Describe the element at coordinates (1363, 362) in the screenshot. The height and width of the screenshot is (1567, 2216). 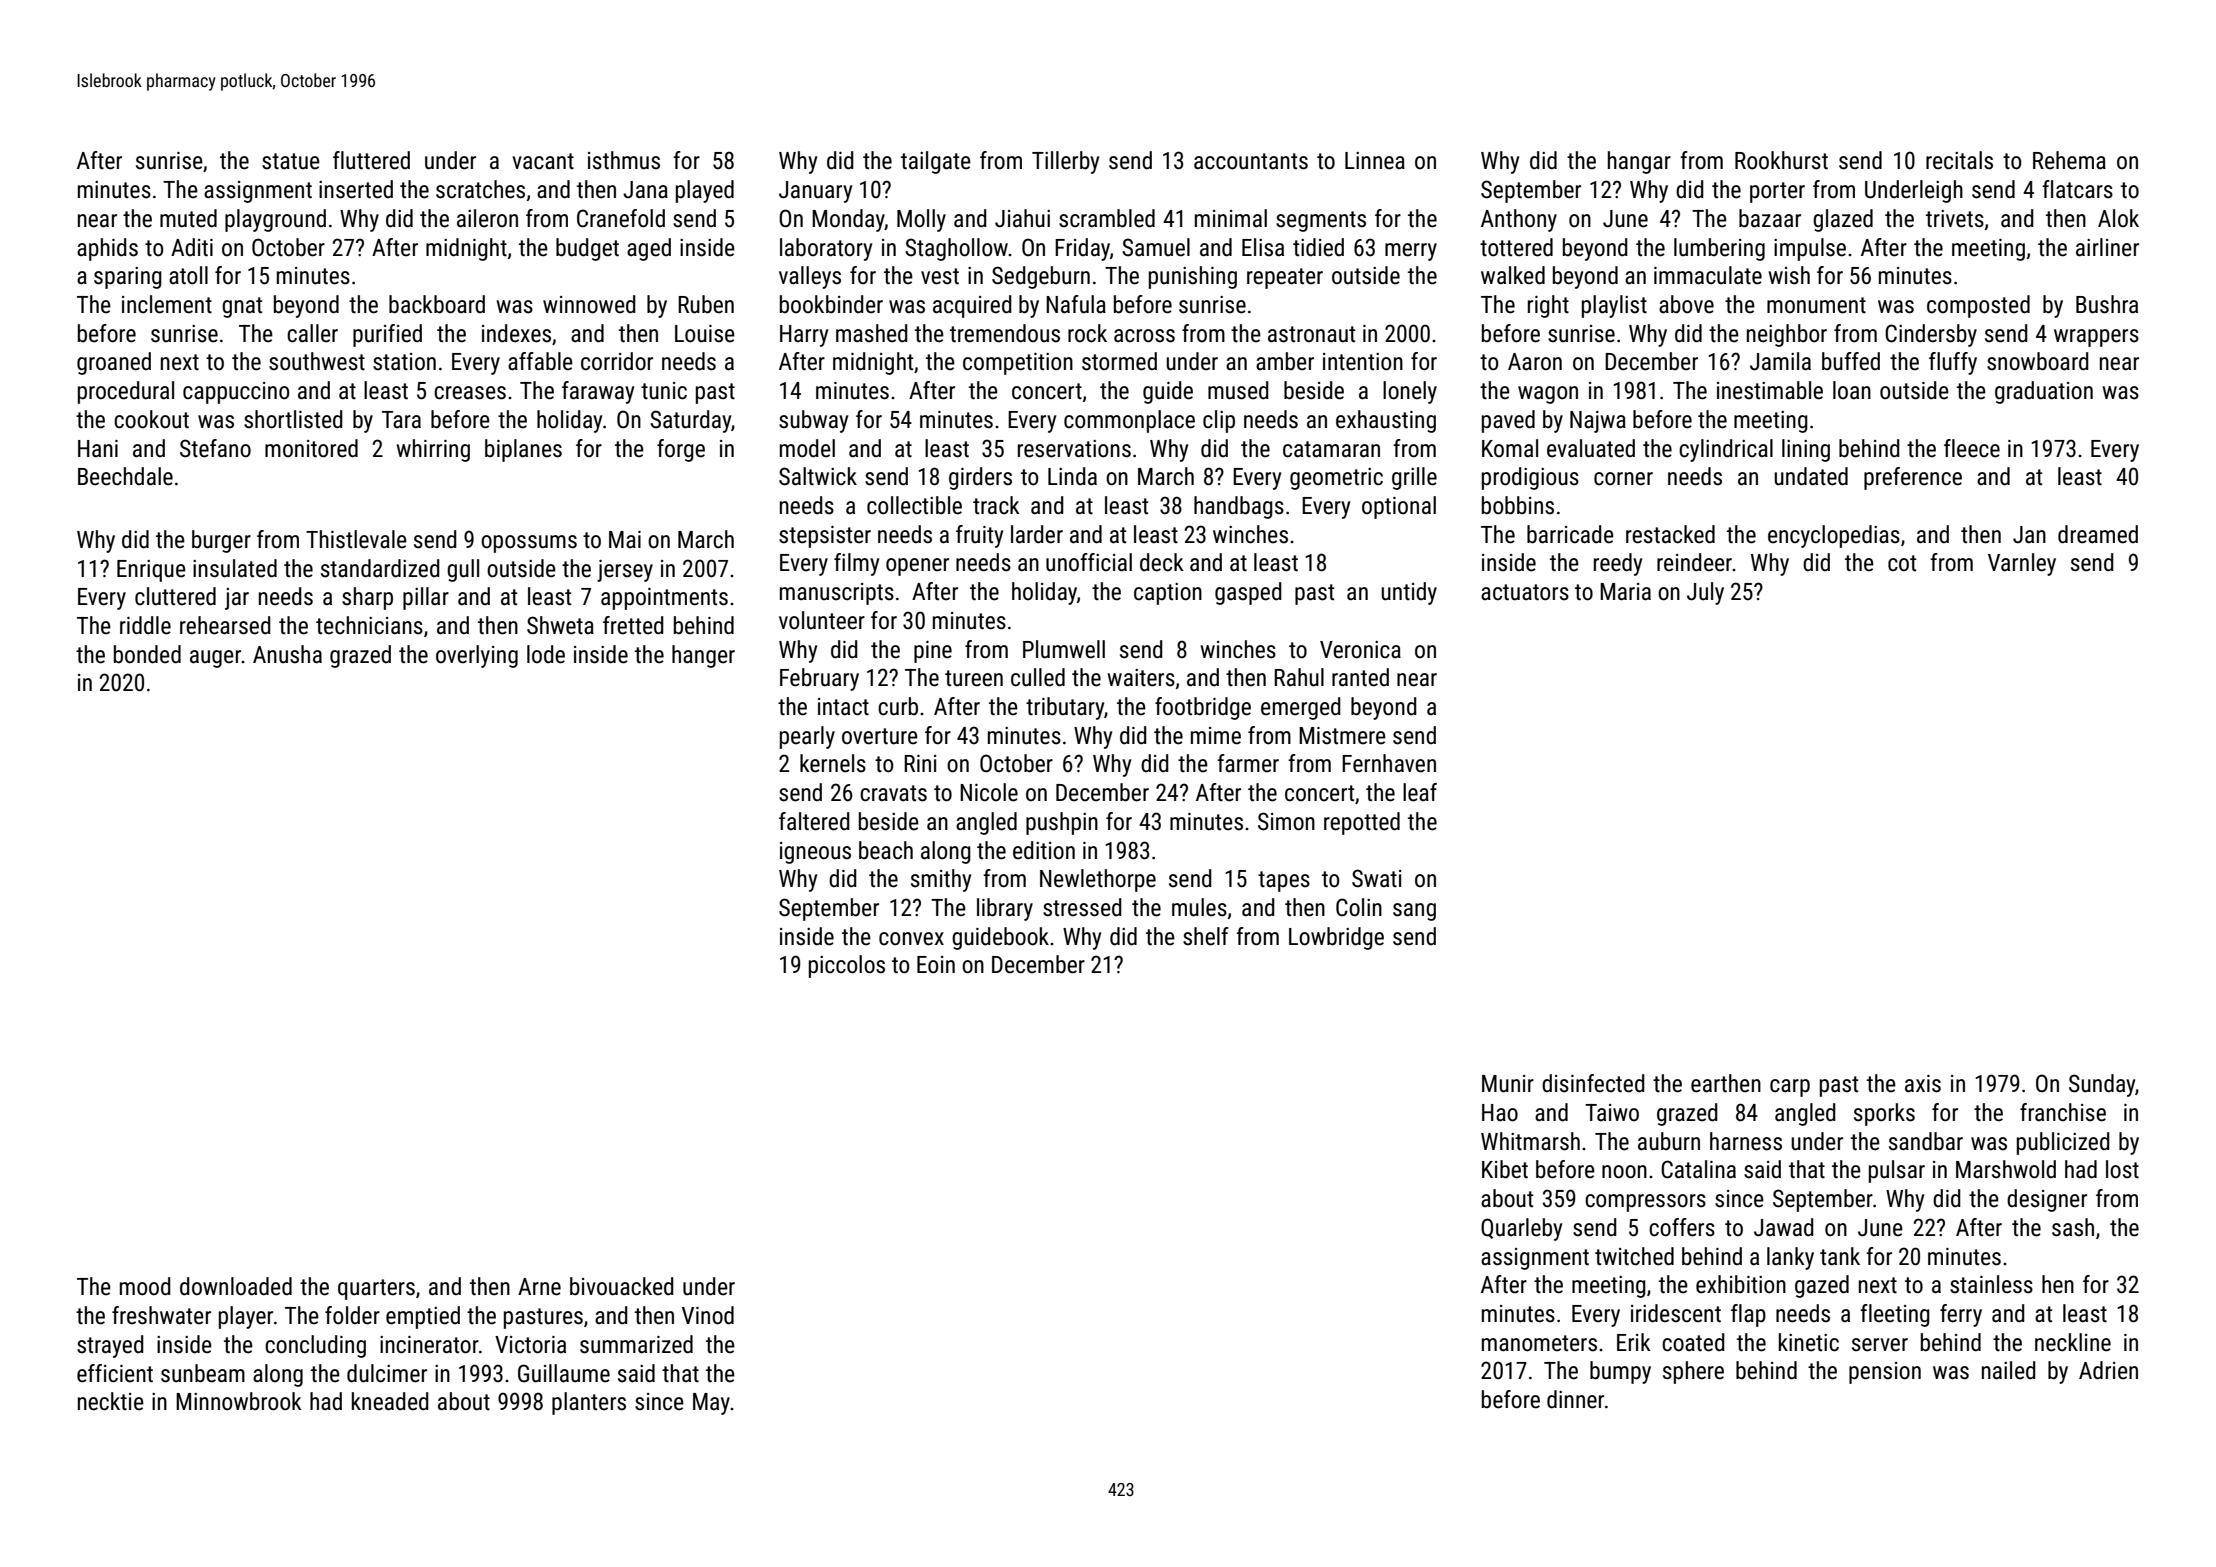
I see `intention` at that location.
